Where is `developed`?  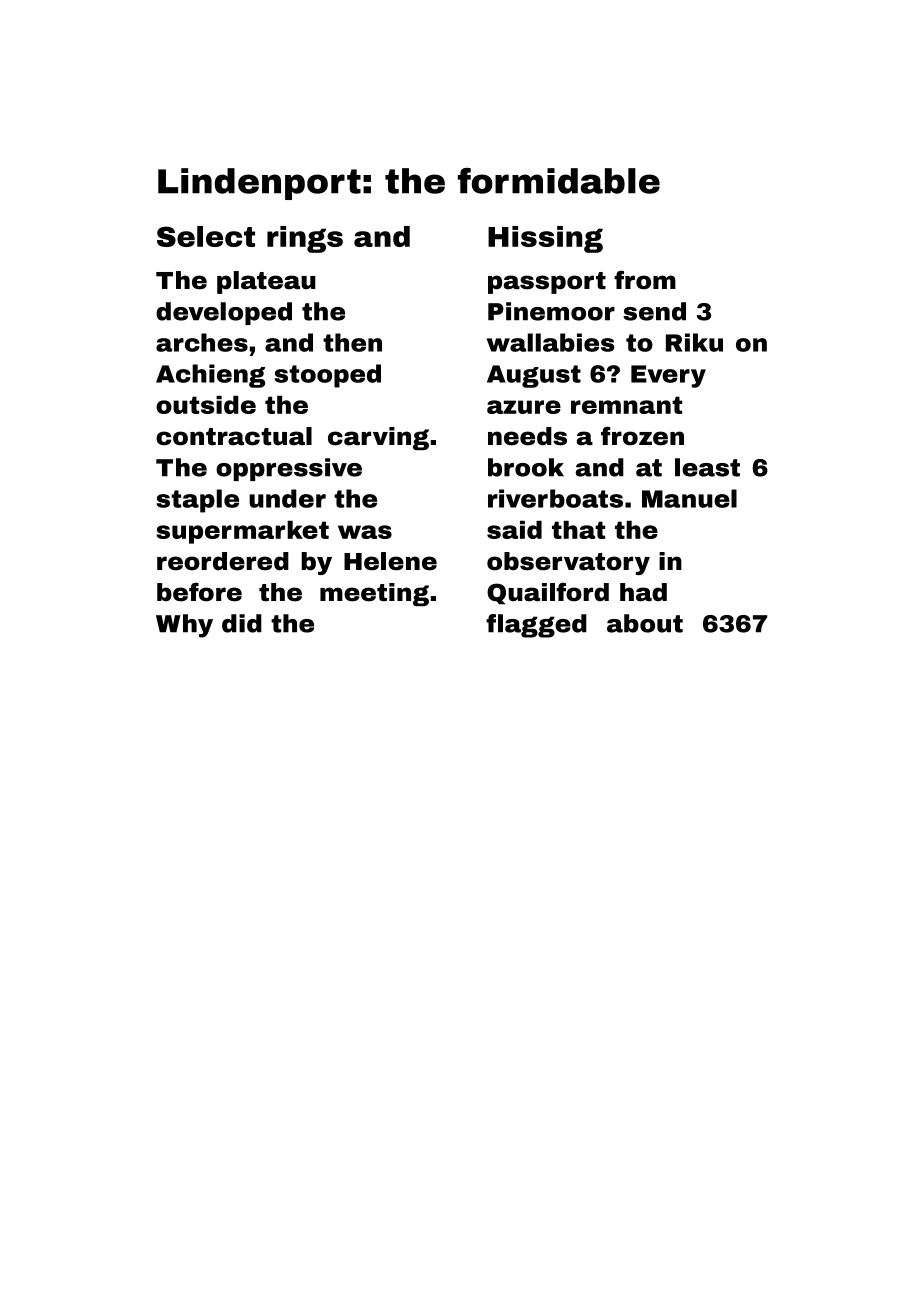
developed is located at coordinates (224, 313).
